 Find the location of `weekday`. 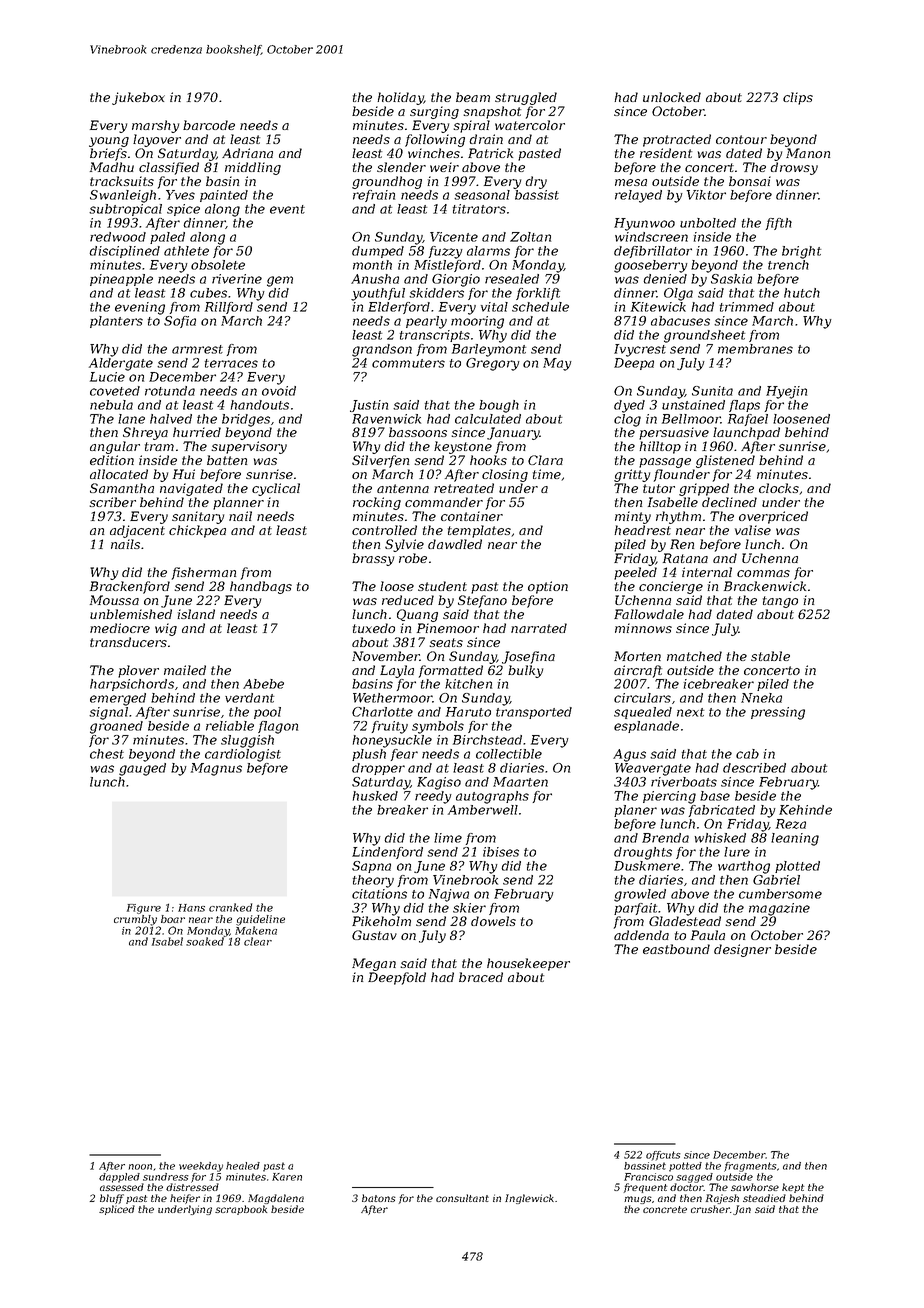

weekday is located at coordinates (201, 1167).
